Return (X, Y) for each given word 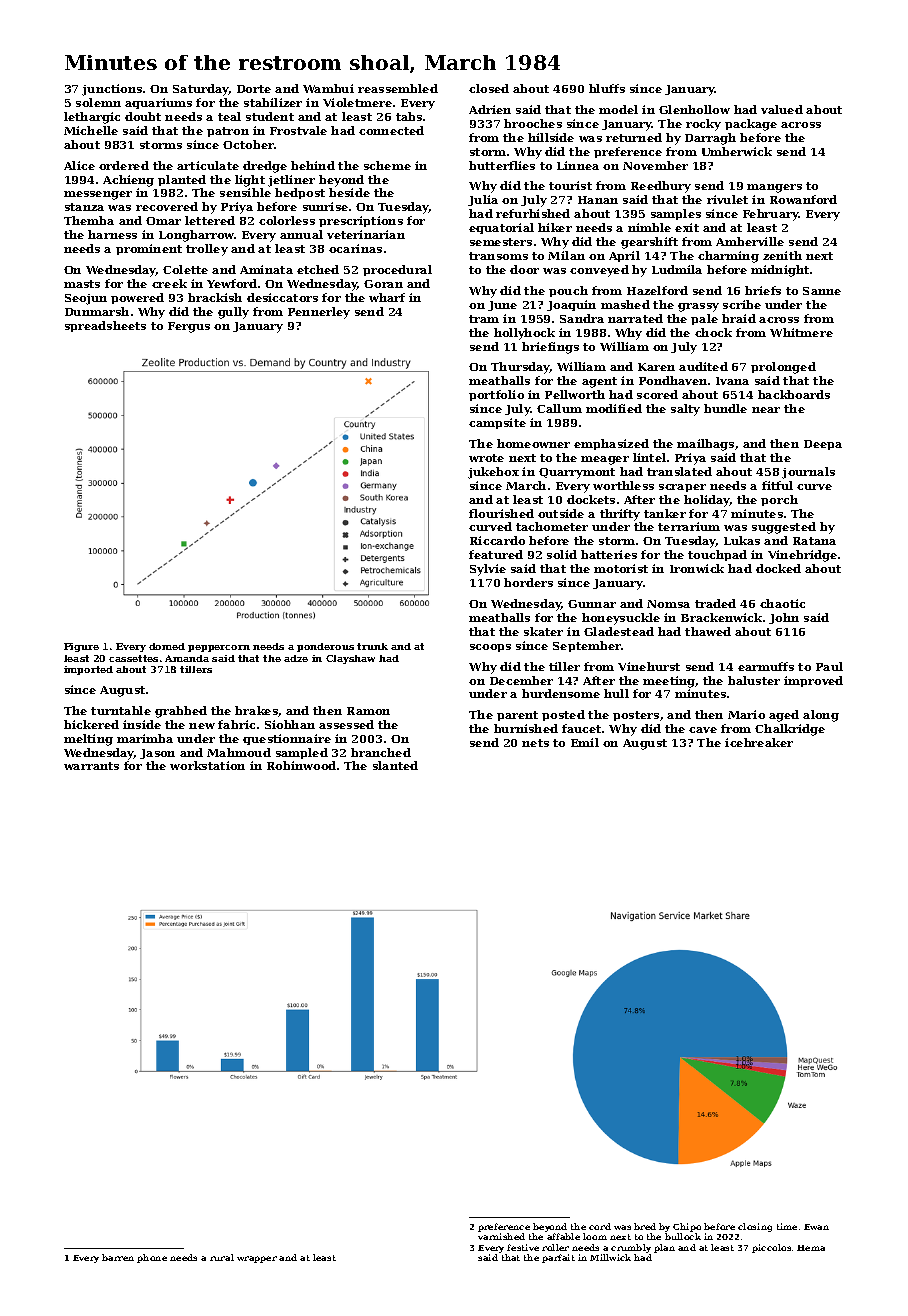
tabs (409, 116)
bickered (91, 724)
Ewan (816, 1227)
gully (233, 313)
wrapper (257, 1259)
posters (636, 716)
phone (152, 1258)
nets (535, 743)
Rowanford (803, 199)
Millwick (610, 1257)
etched (318, 269)
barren (118, 1257)
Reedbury (661, 187)
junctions (112, 90)
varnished (501, 1236)
